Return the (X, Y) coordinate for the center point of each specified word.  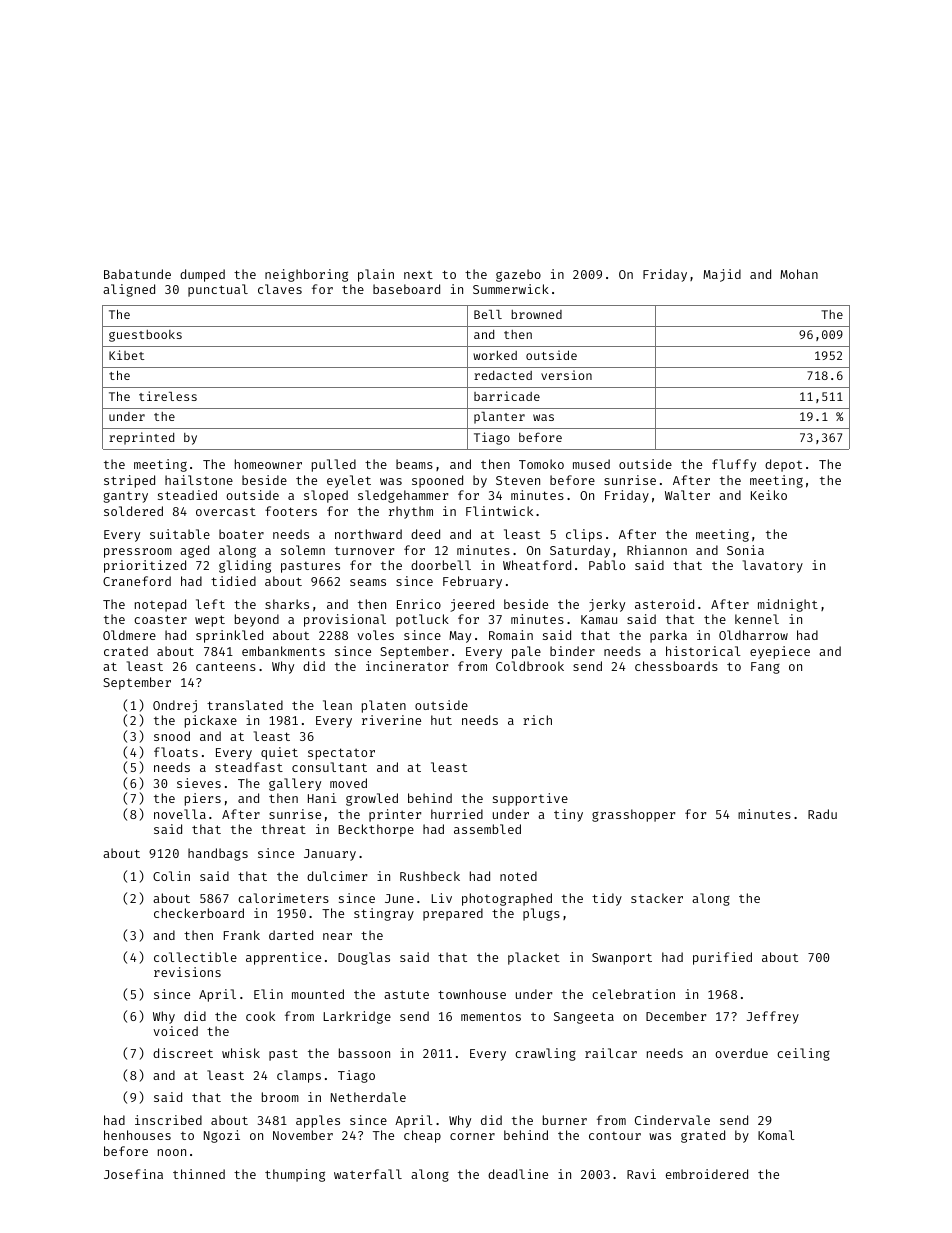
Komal (776, 1135)
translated (245, 705)
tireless (168, 396)
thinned (199, 1174)
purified (722, 958)
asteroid (664, 604)
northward (368, 534)
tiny (568, 815)
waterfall (368, 1174)
